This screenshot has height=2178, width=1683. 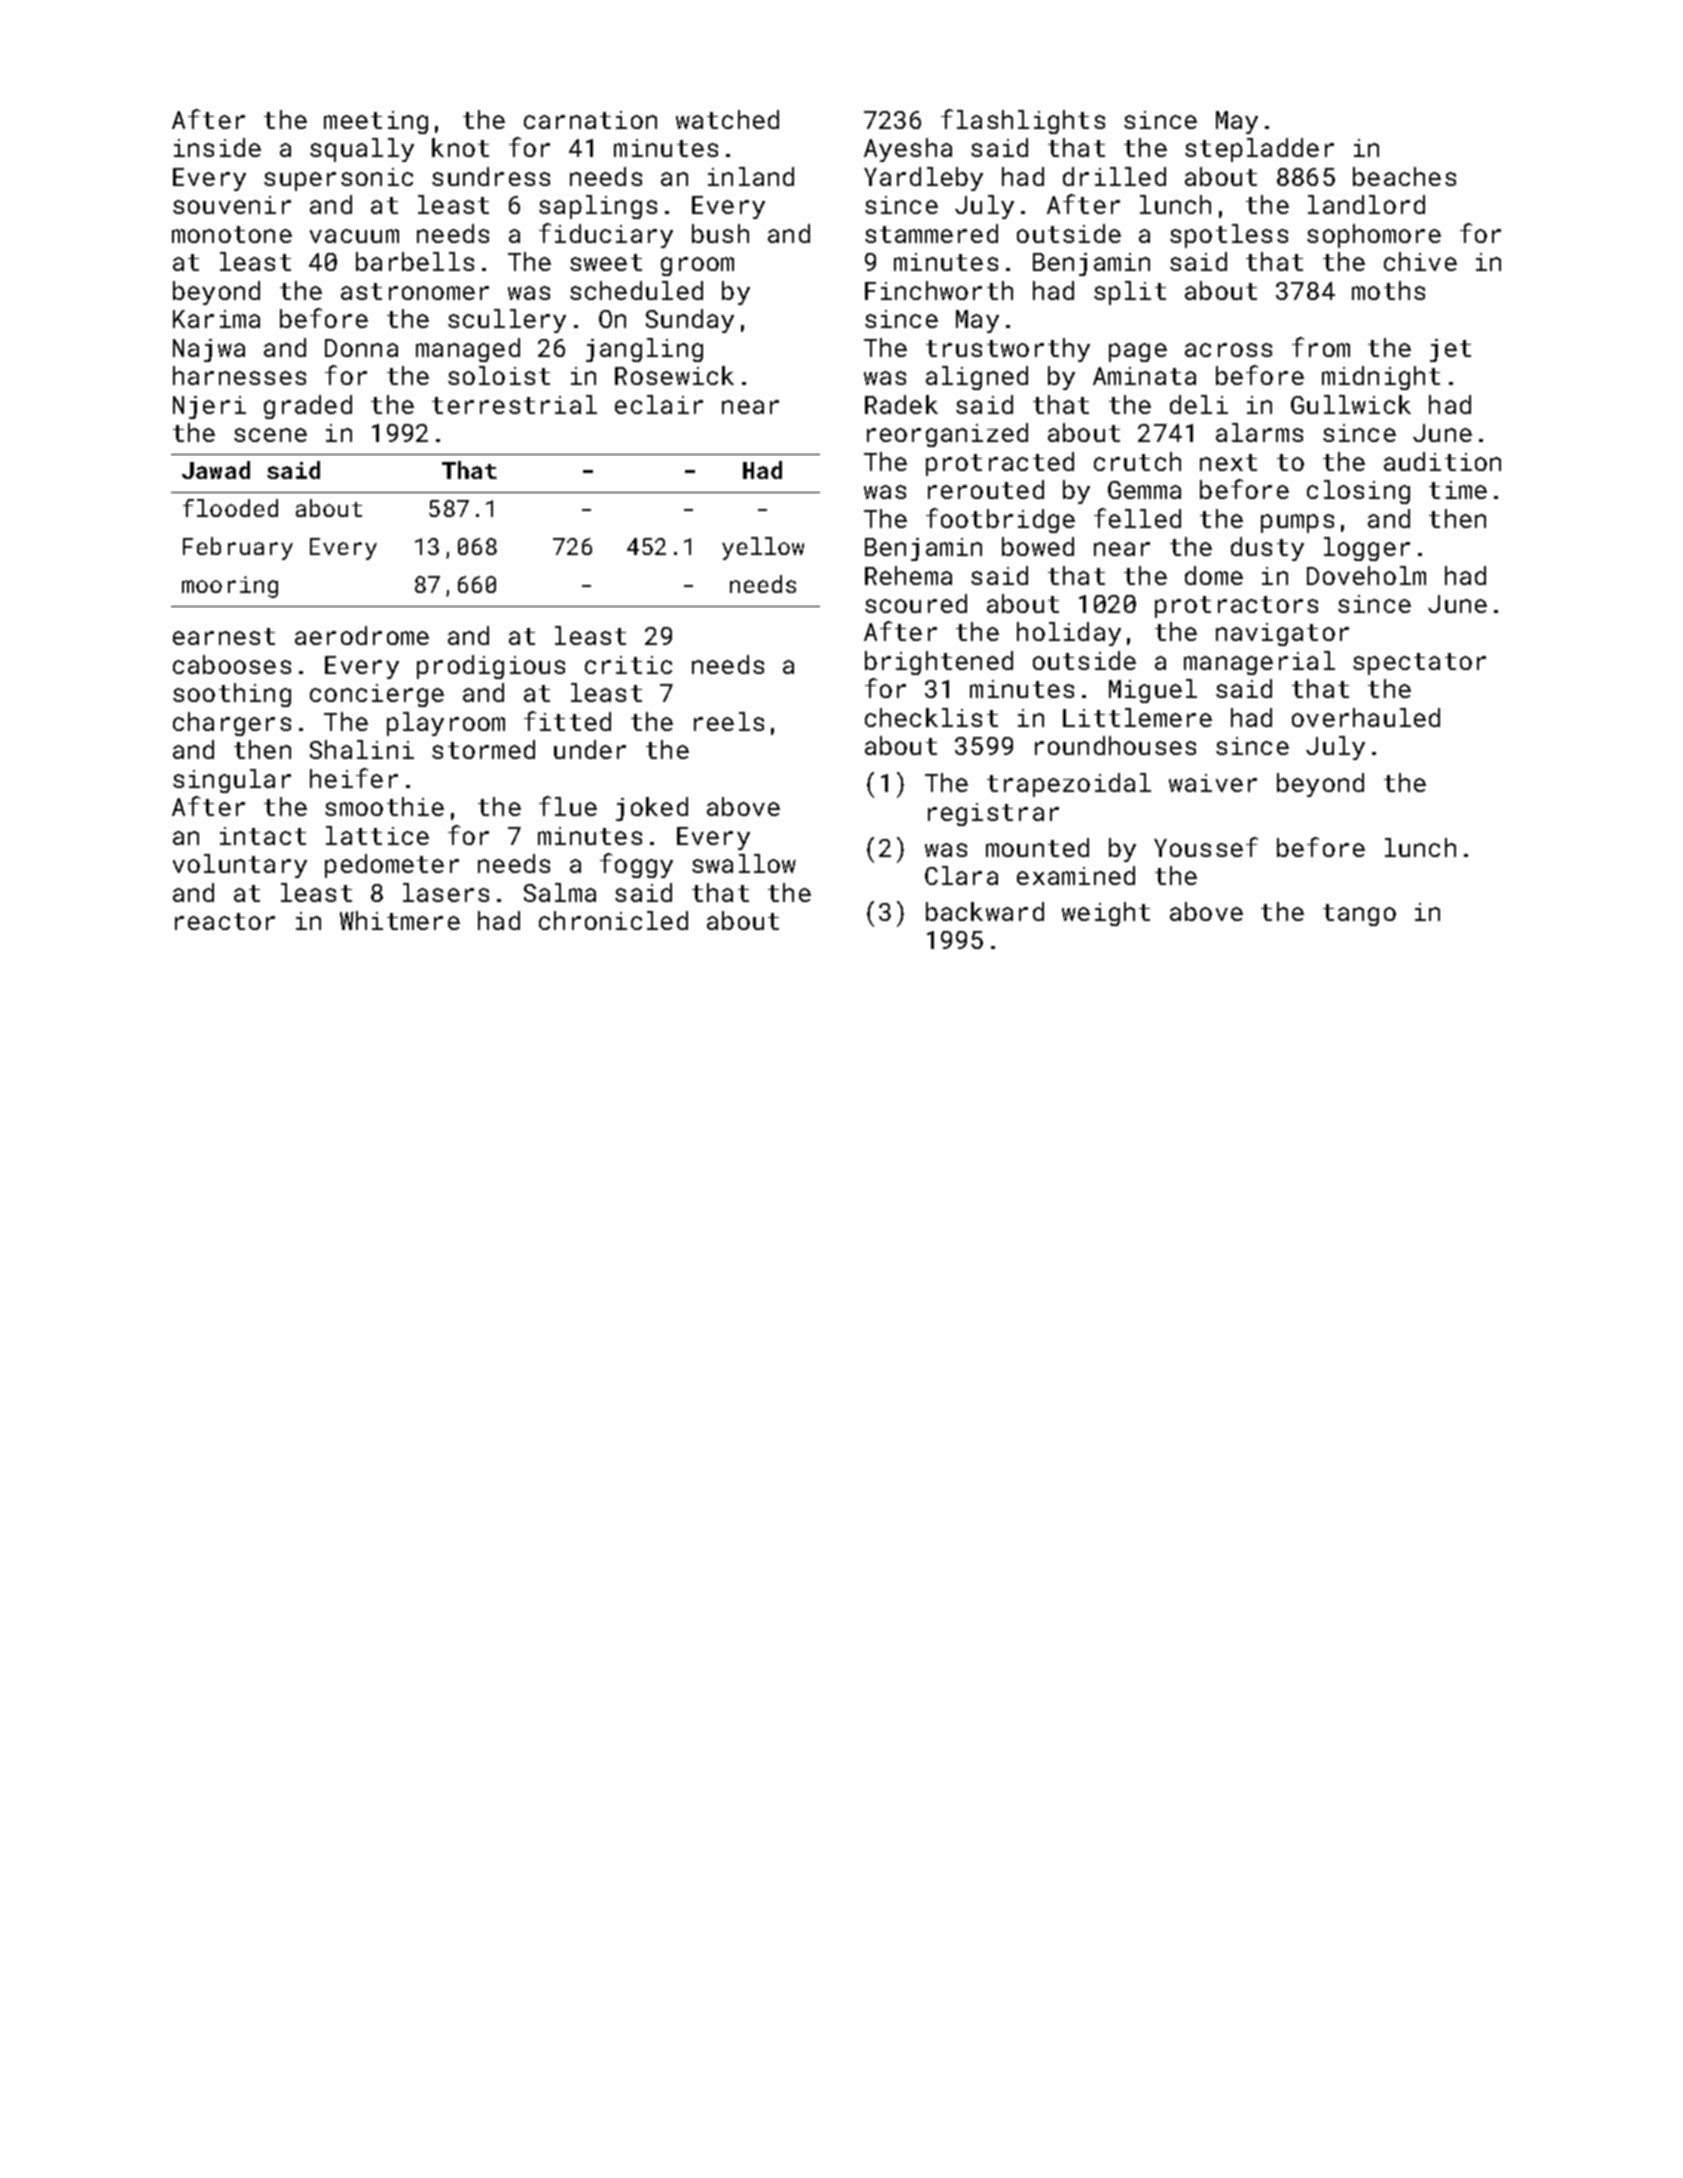 I want to click on Rehema, so click(x=908, y=575).
